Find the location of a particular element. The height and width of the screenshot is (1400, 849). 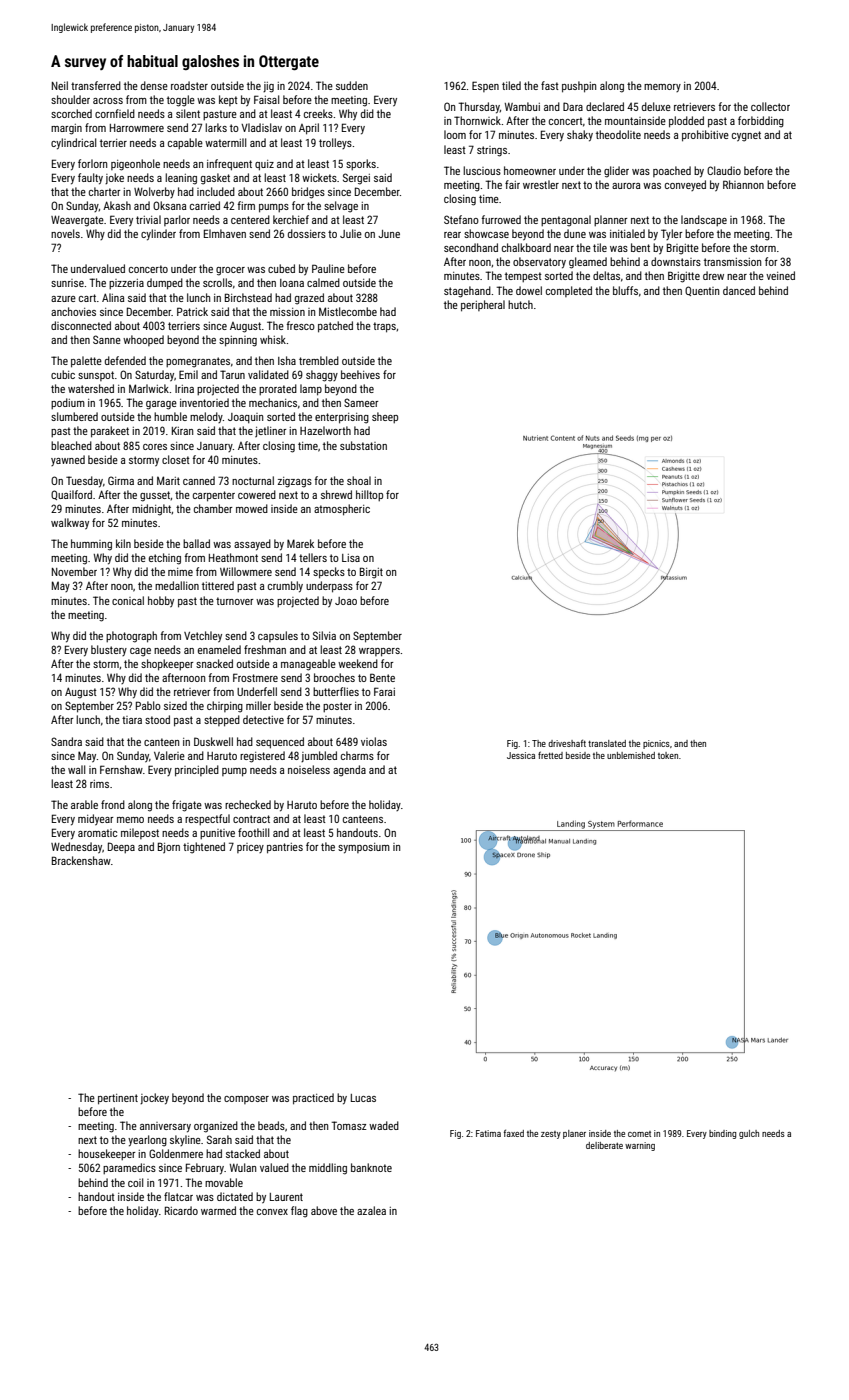

deluxe is located at coordinates (656, 106).
